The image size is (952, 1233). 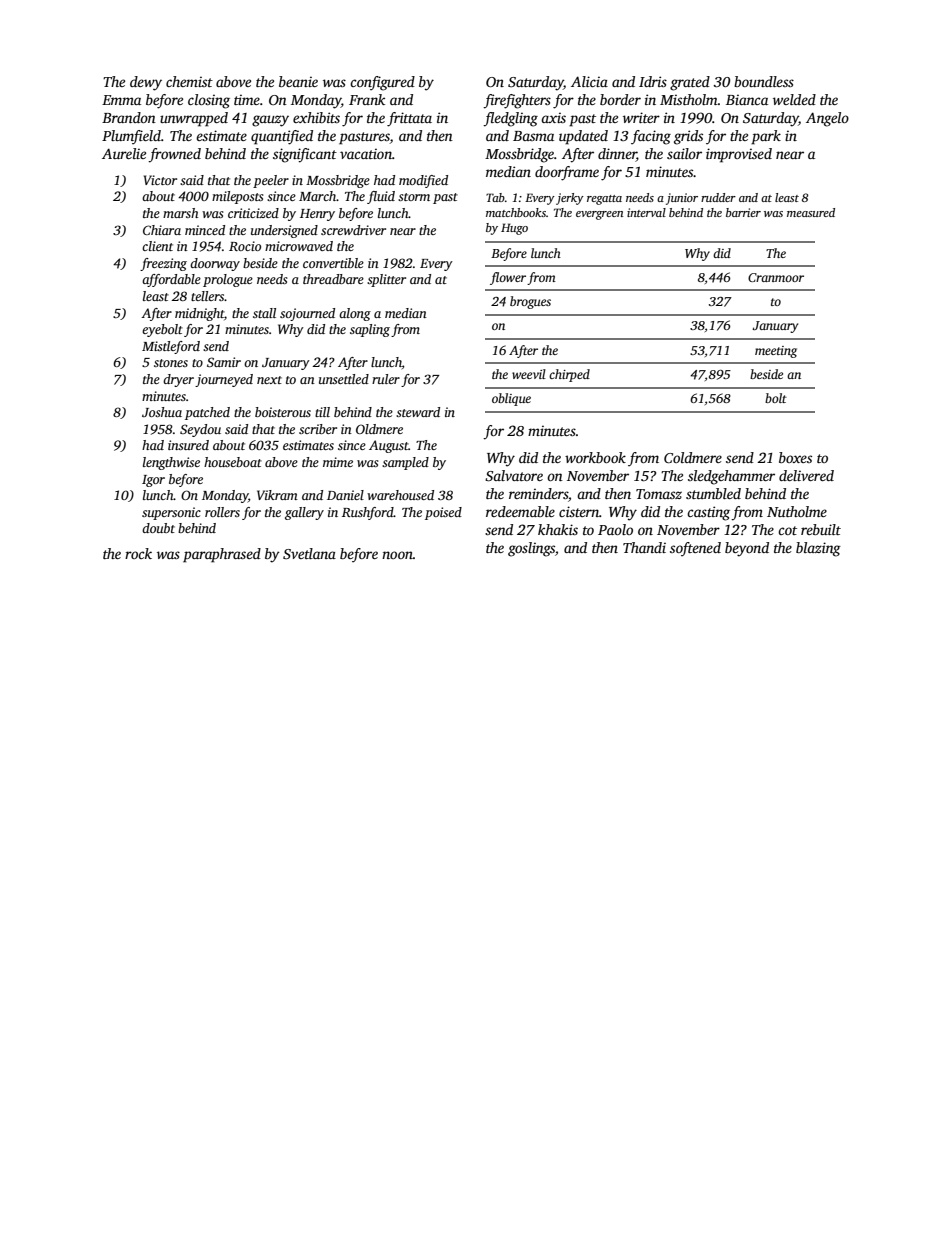 What do you see at coordinates (397, 555) in the screenshot?
I see `noon` at bounding box center [397, 555].
